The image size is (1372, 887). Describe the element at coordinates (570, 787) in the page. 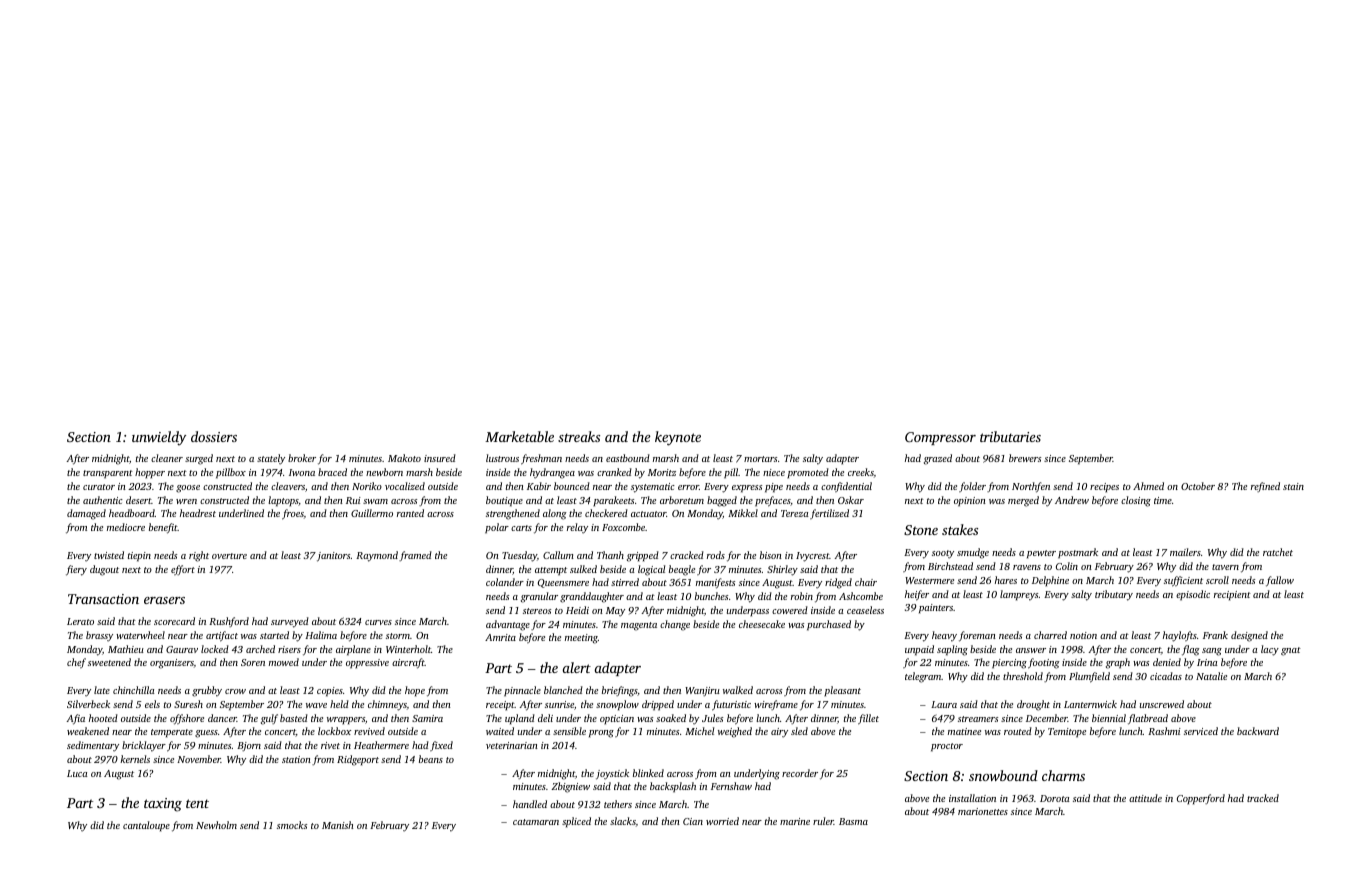

I see `Zbigniew` at that location.
